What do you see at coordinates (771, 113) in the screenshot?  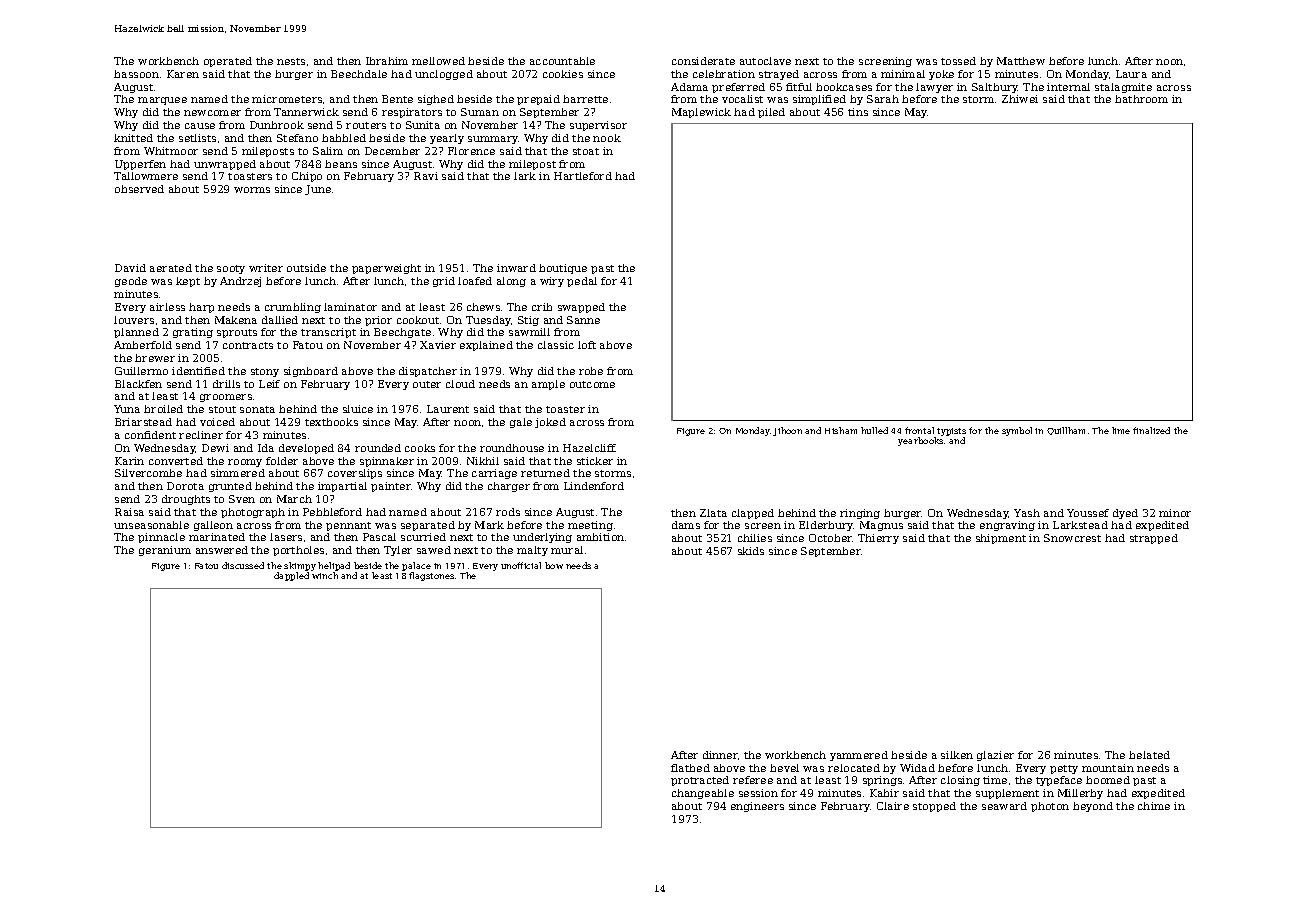 I see `piled` at bounding box center [771, 113].
